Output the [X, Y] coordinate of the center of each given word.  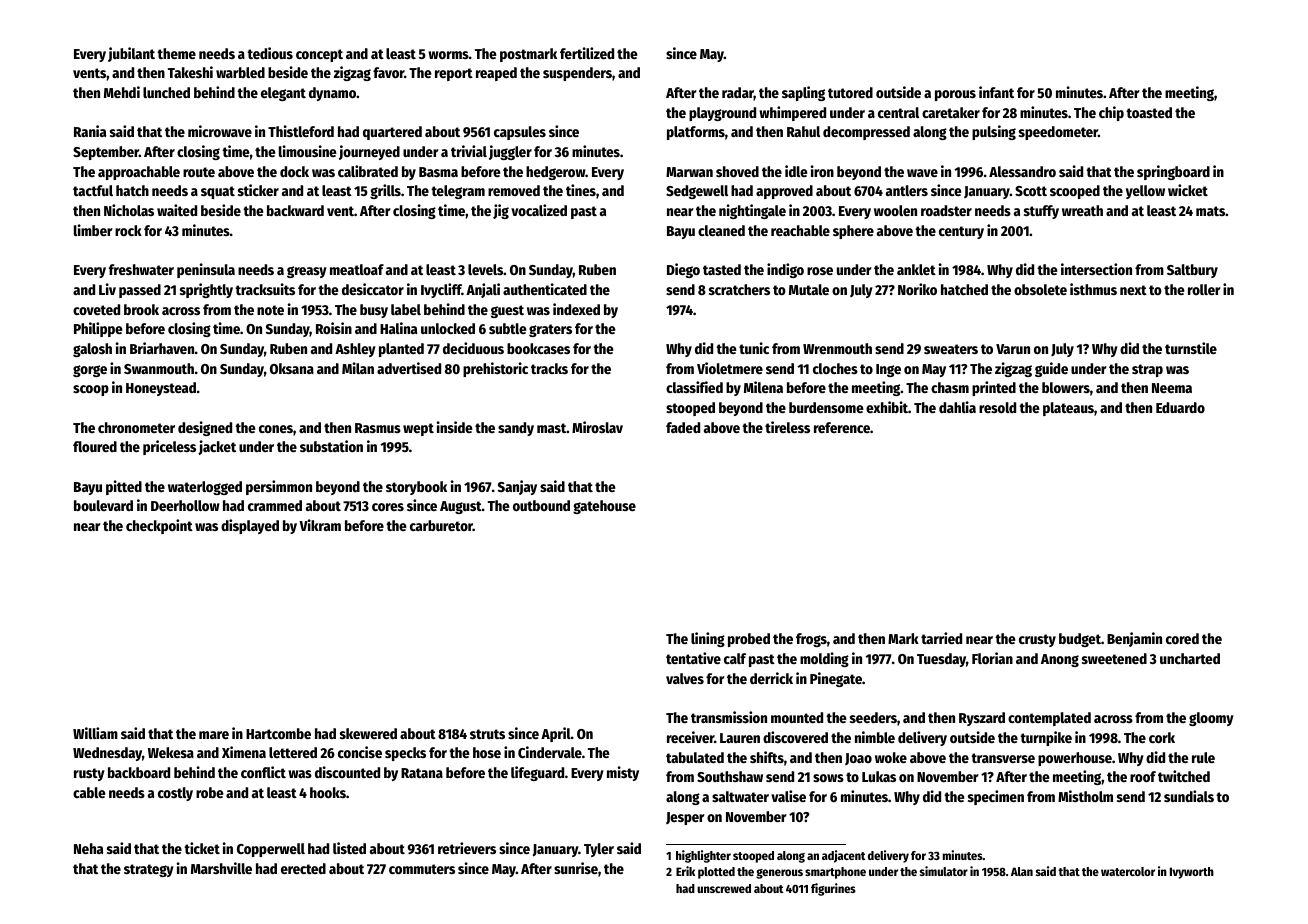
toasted [1149, 112]
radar [738, 94]
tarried [941, 638]
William [95, 733]
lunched [166, 92]
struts [487, 734]
